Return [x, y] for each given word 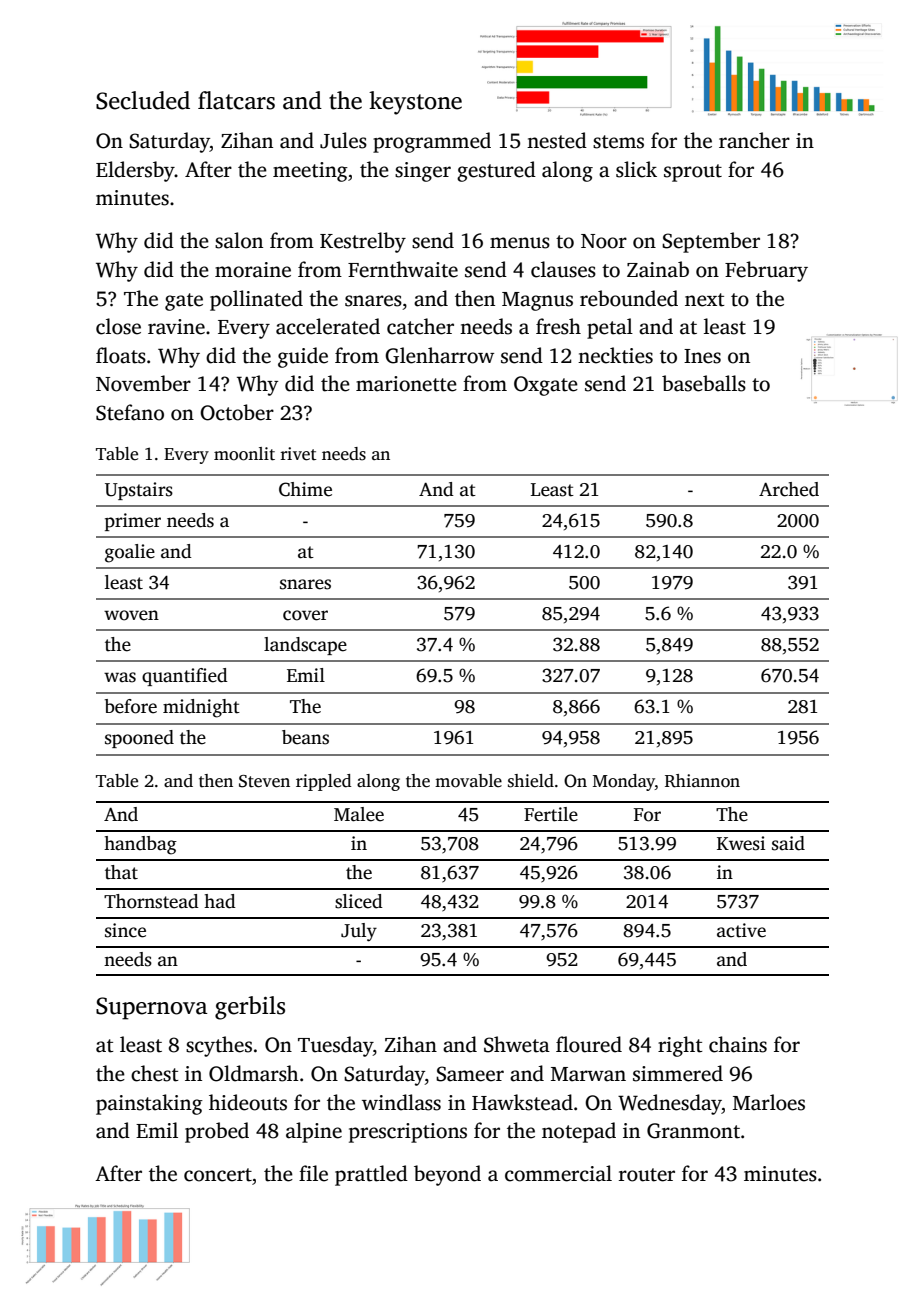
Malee [359, 814]
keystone [415, 103]
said [788, 843]
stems [618, 142]
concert [218, 1175]
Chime [305, 489]
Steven [264, 781]
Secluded [143, 100]
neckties [615, 355]
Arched [789, 489]
